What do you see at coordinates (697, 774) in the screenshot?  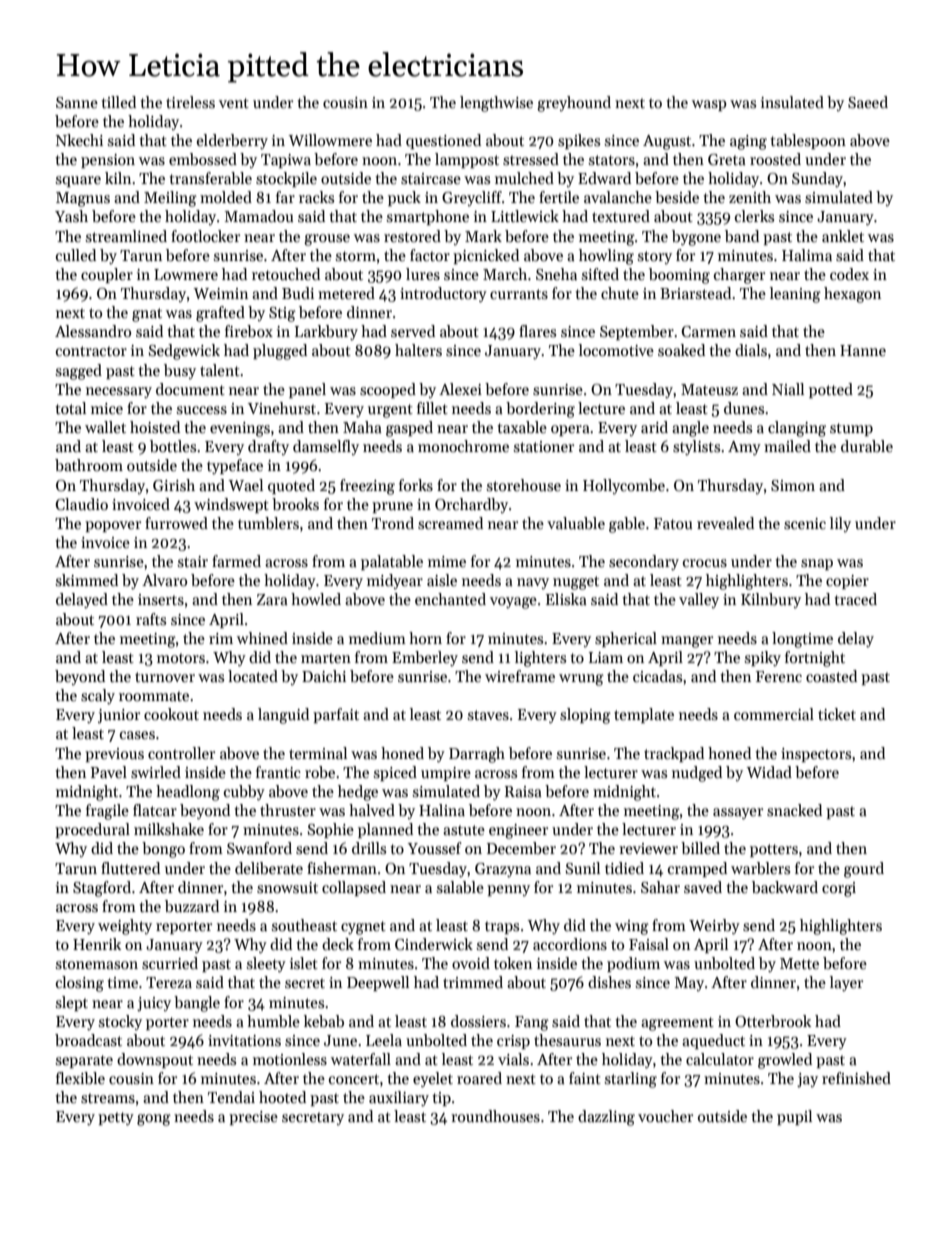 I see `nudged` at bounding box center [697, 774].
